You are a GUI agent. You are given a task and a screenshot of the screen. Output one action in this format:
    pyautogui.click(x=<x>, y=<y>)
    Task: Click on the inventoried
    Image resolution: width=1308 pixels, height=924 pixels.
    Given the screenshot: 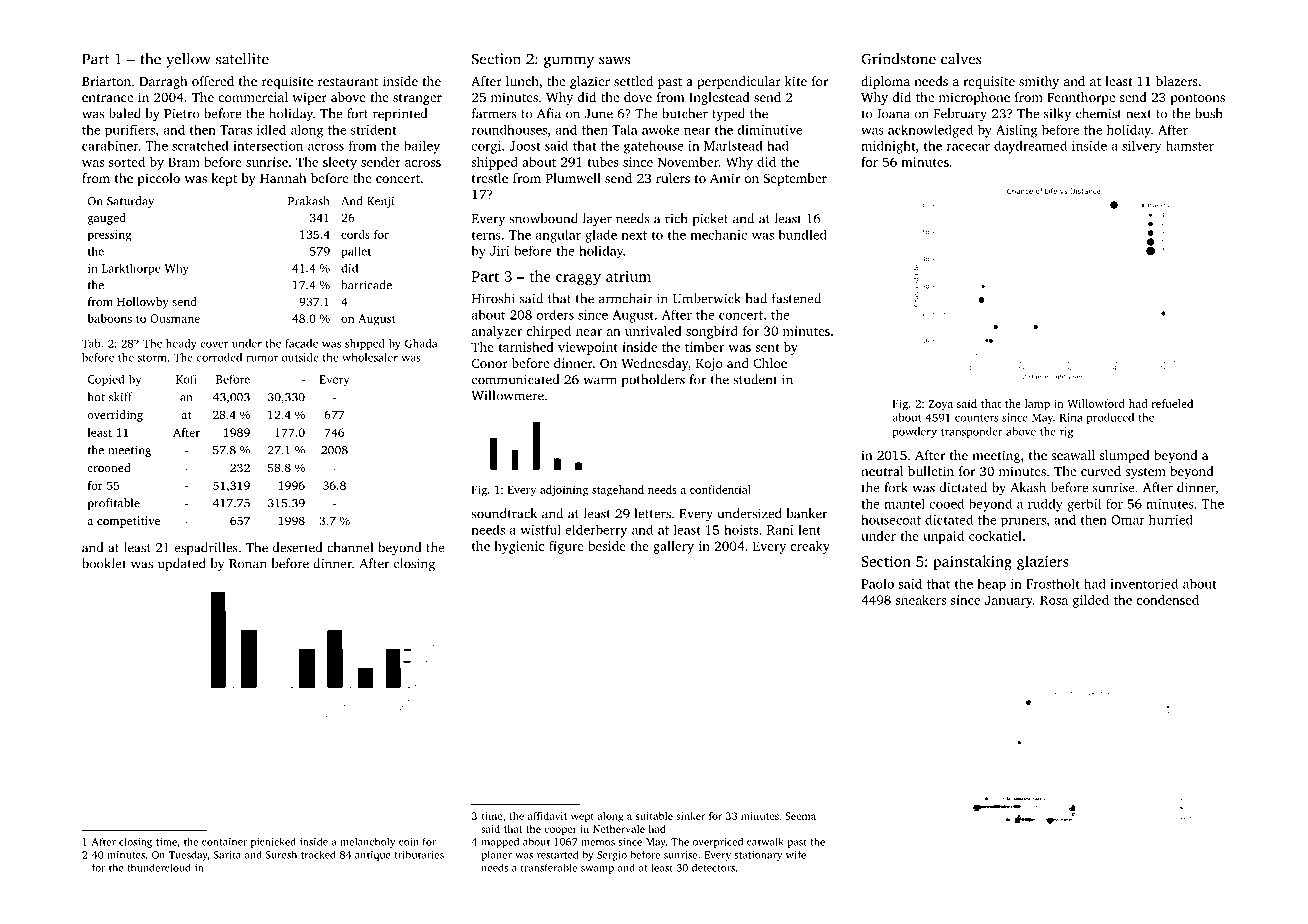 What is the action you would take?
    pyautogui.click(x=1144, y=583)
